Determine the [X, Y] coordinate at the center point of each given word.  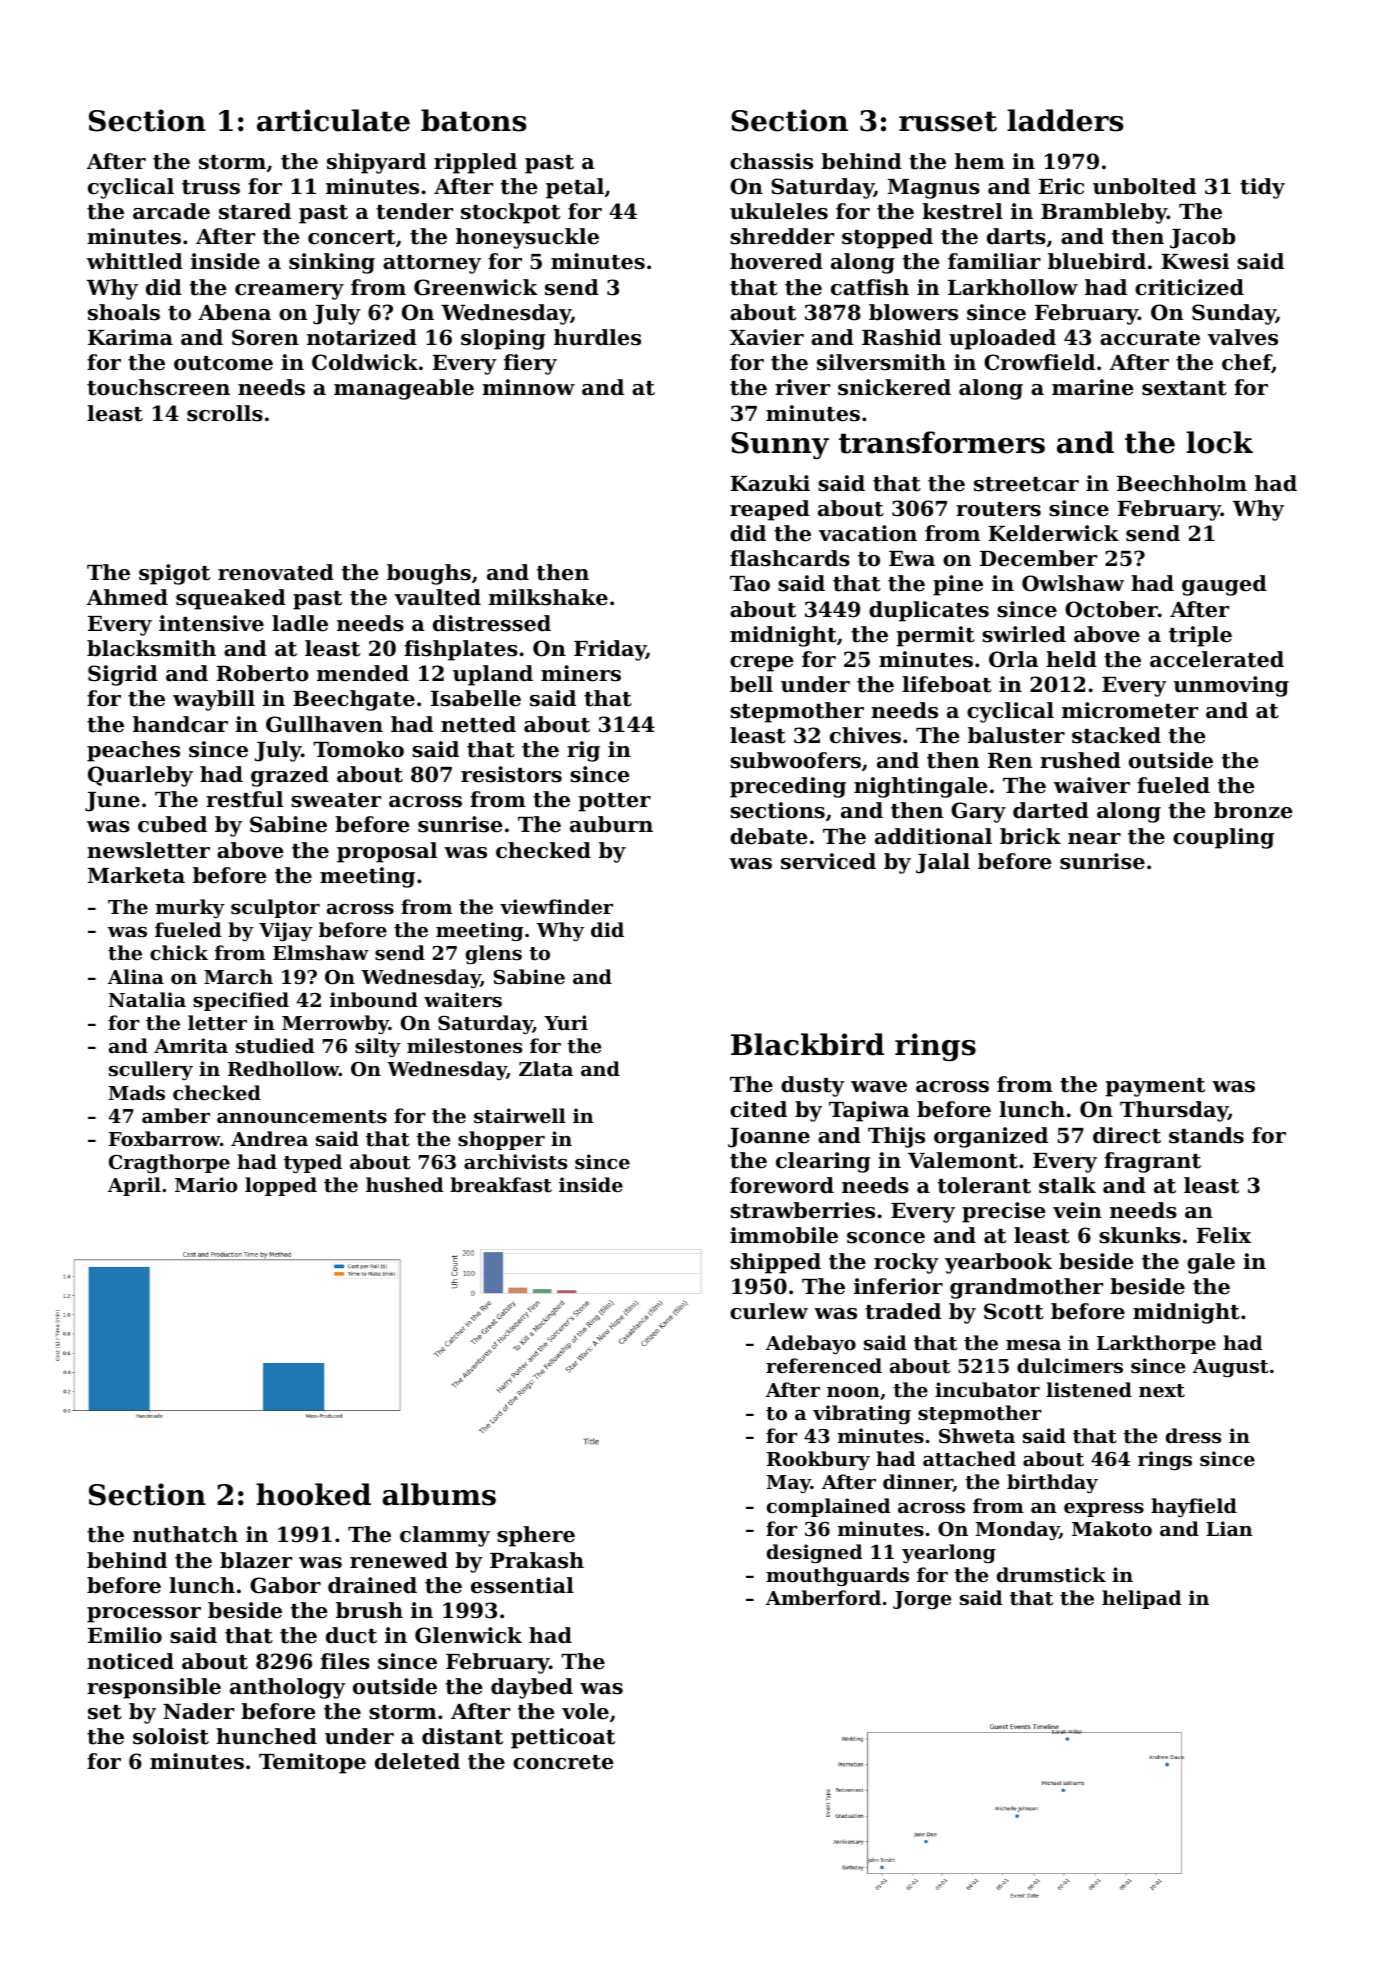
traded [903, 1311]
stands [1206, 1135]
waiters [463, 1000]
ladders [1065, 120]
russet [948, 121]
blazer [256, 1560]
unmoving [1231, 686]
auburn [611, 824]
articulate [333, 120]
